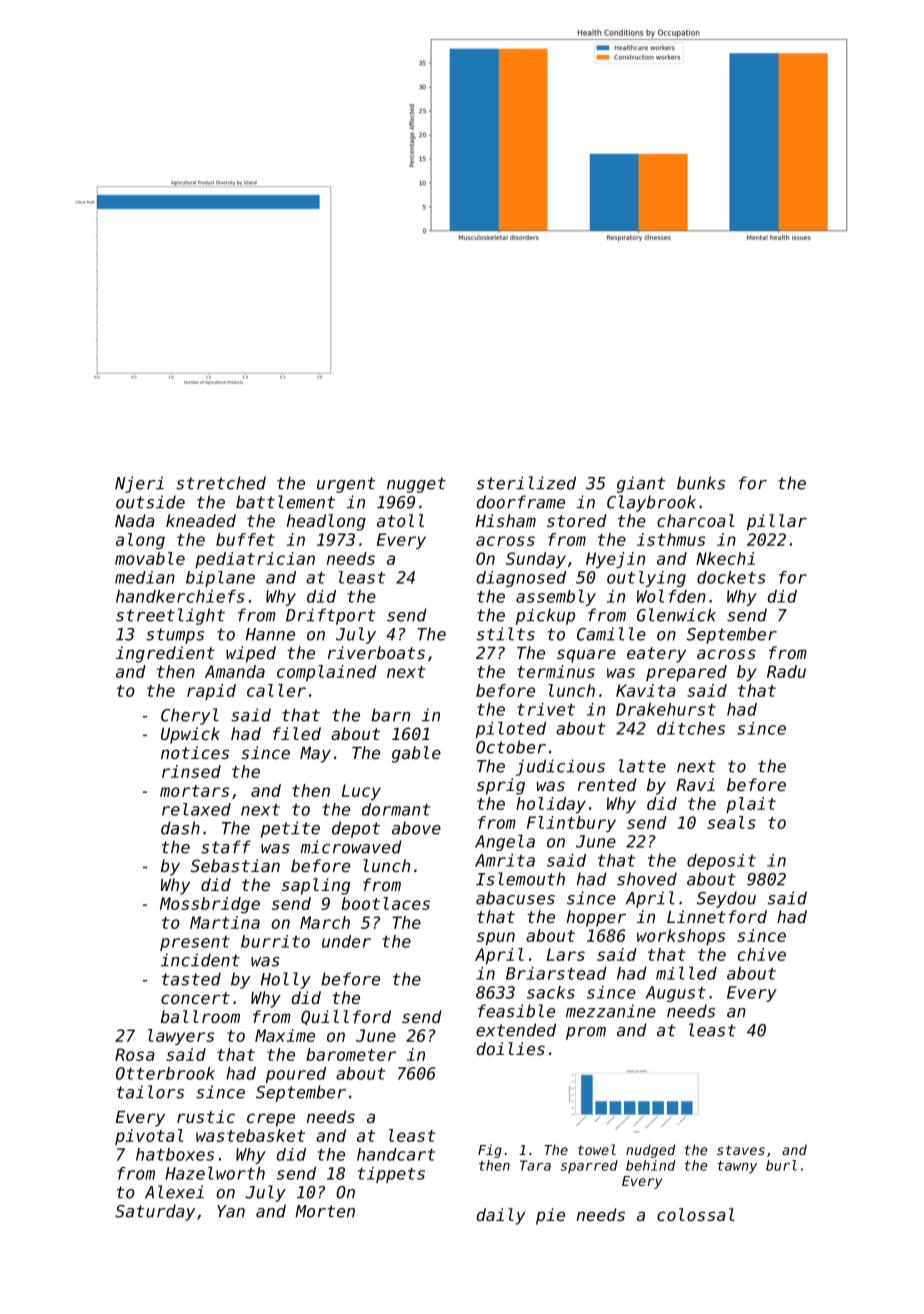 This document has width=924, height=1314. What do you see at coordinates (506, 634) in the document?
I see `stilts` at bounding box center [506, 634].
